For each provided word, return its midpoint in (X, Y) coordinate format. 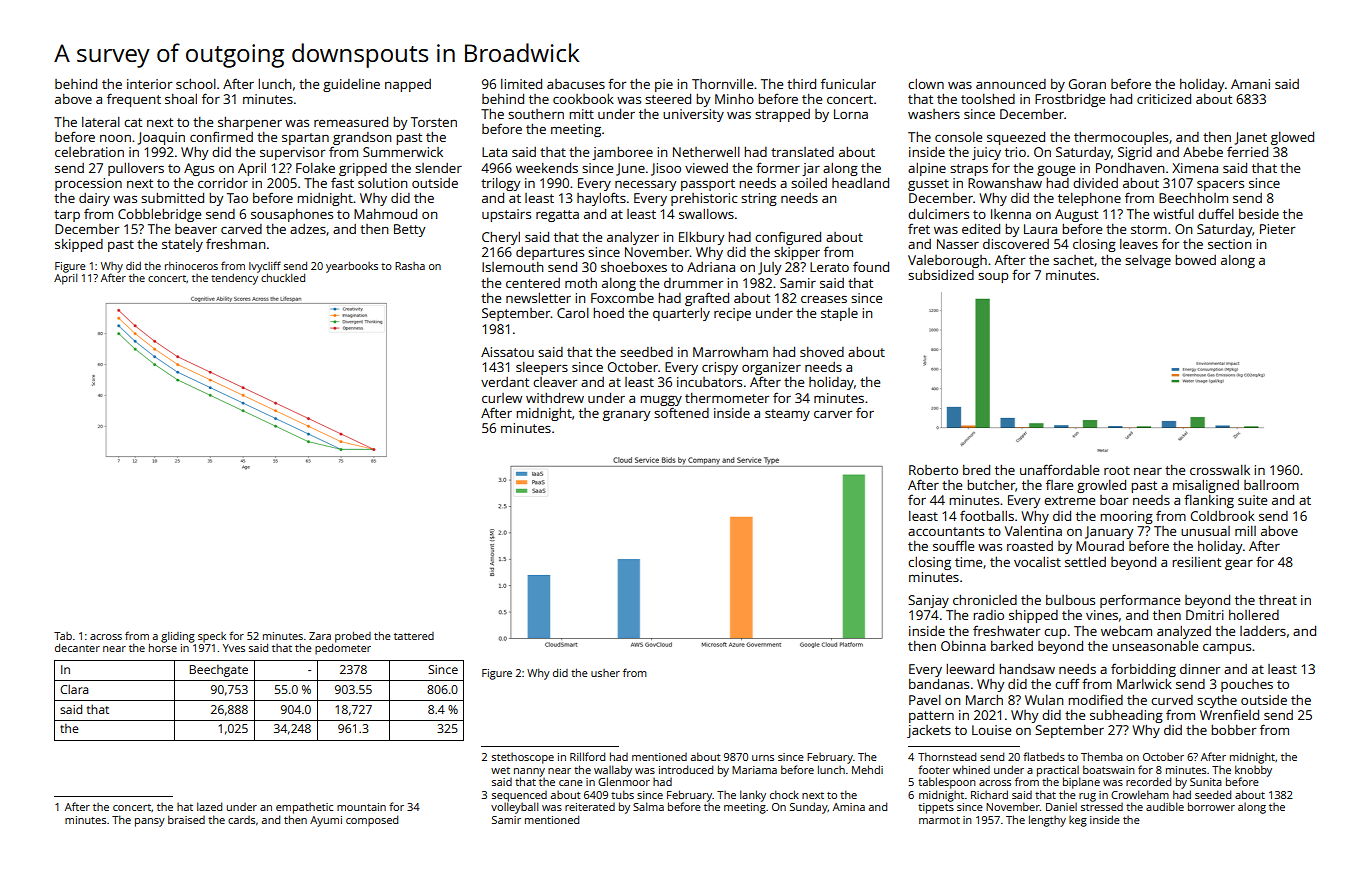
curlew (502, 398)
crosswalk (1220, 470)
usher (605, 673)
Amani (1250, 84)
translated (802, 152)
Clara (74, 689)
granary (626, 416)
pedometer (343, 649)
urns (763, 758)
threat (1278, 600)
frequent (134, 100)
